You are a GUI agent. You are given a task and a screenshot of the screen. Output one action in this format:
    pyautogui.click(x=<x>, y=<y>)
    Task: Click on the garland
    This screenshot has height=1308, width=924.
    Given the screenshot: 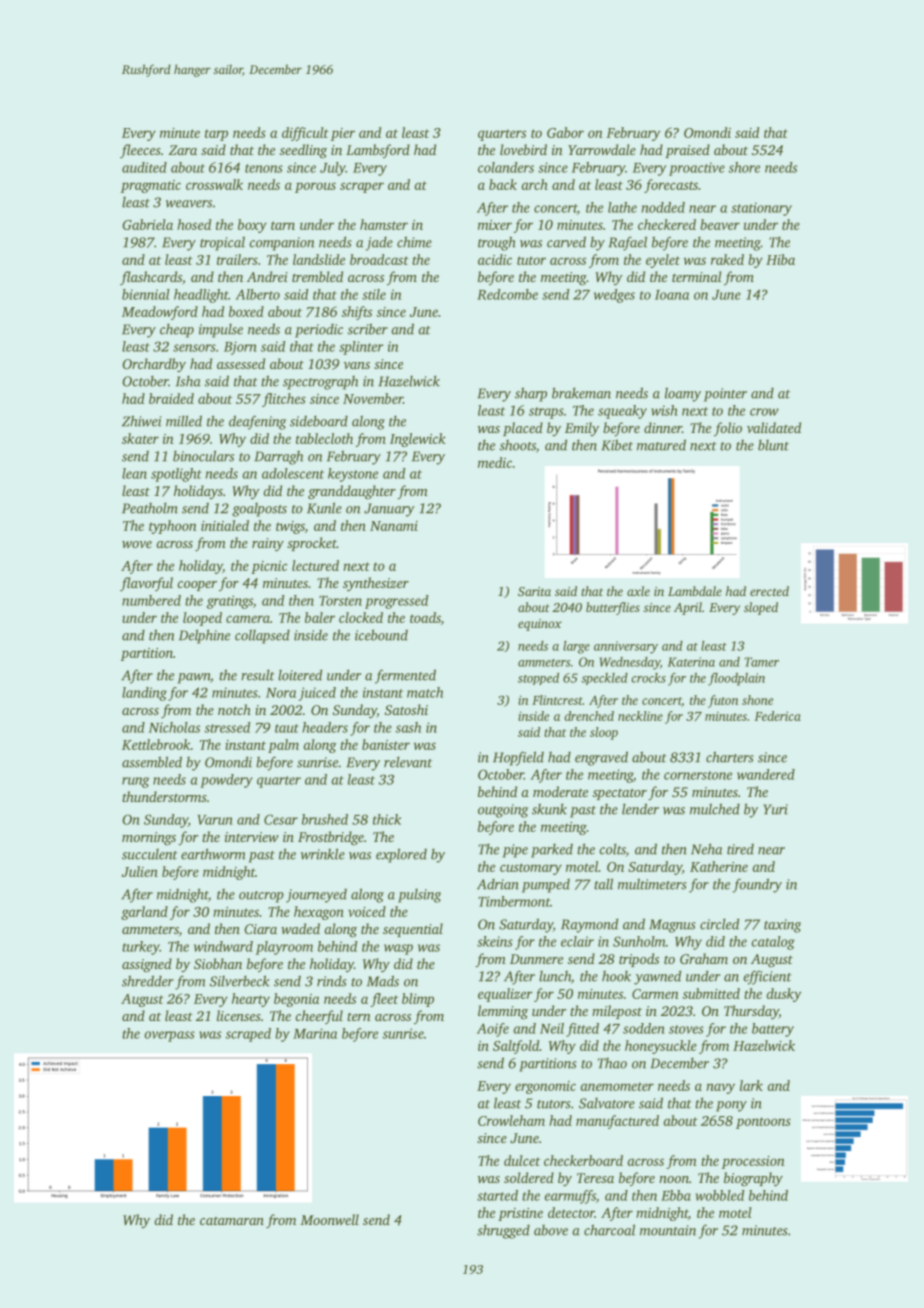 What is the action you would take?
    pyautogui.click(x=144, y=913)
